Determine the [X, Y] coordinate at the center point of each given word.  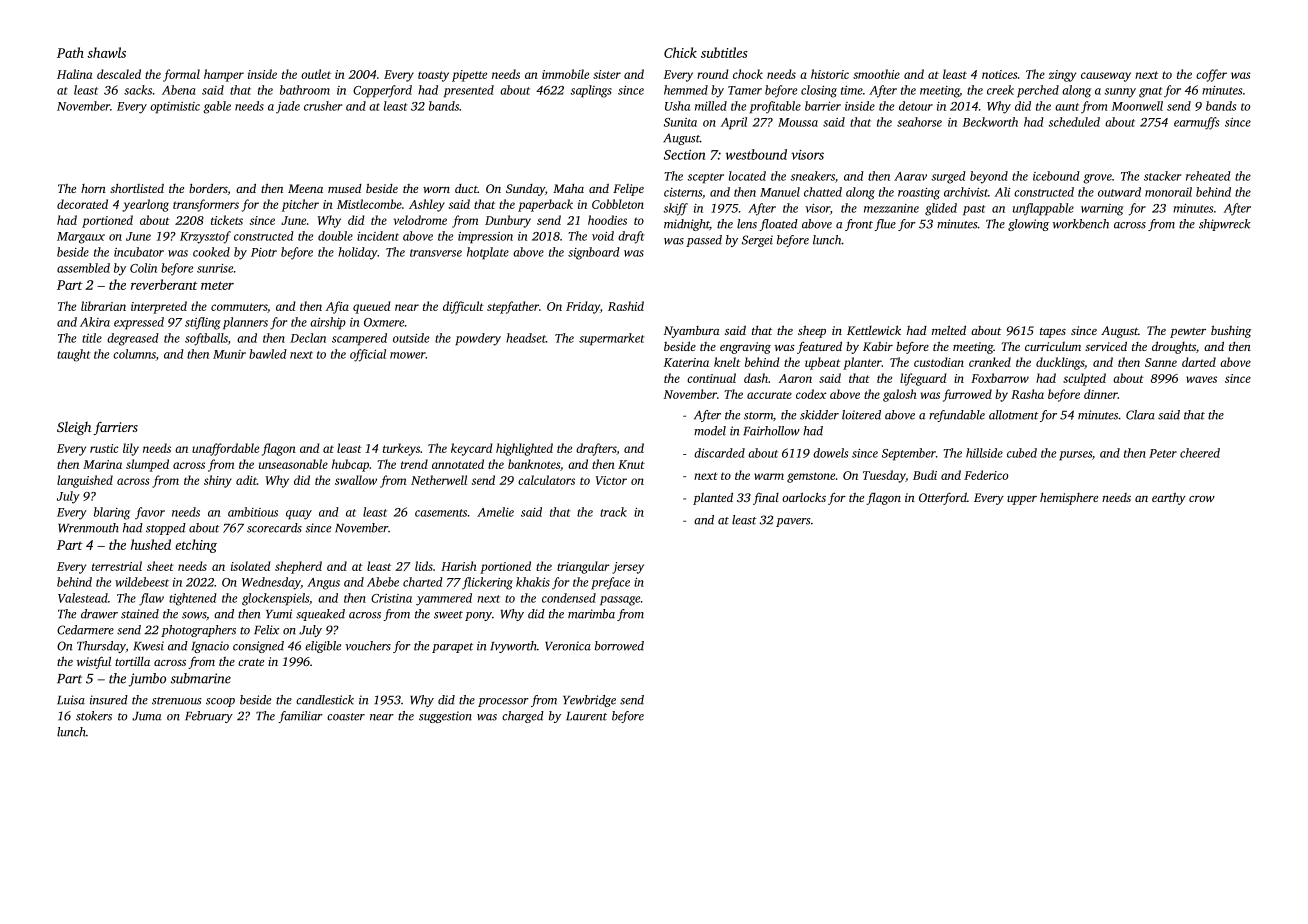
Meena [305, 188]
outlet [316, 74]
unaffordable [225, 449]
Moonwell [1137, 106]
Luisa [71, 700]
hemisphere [1069, 499]
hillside [984, 453]
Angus [323, 584]
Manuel [780, 192]
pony [478, 616]
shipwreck [1224, 225]
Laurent [586, 716]
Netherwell [439, 480]
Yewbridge [589, 701]
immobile [565, 74]
